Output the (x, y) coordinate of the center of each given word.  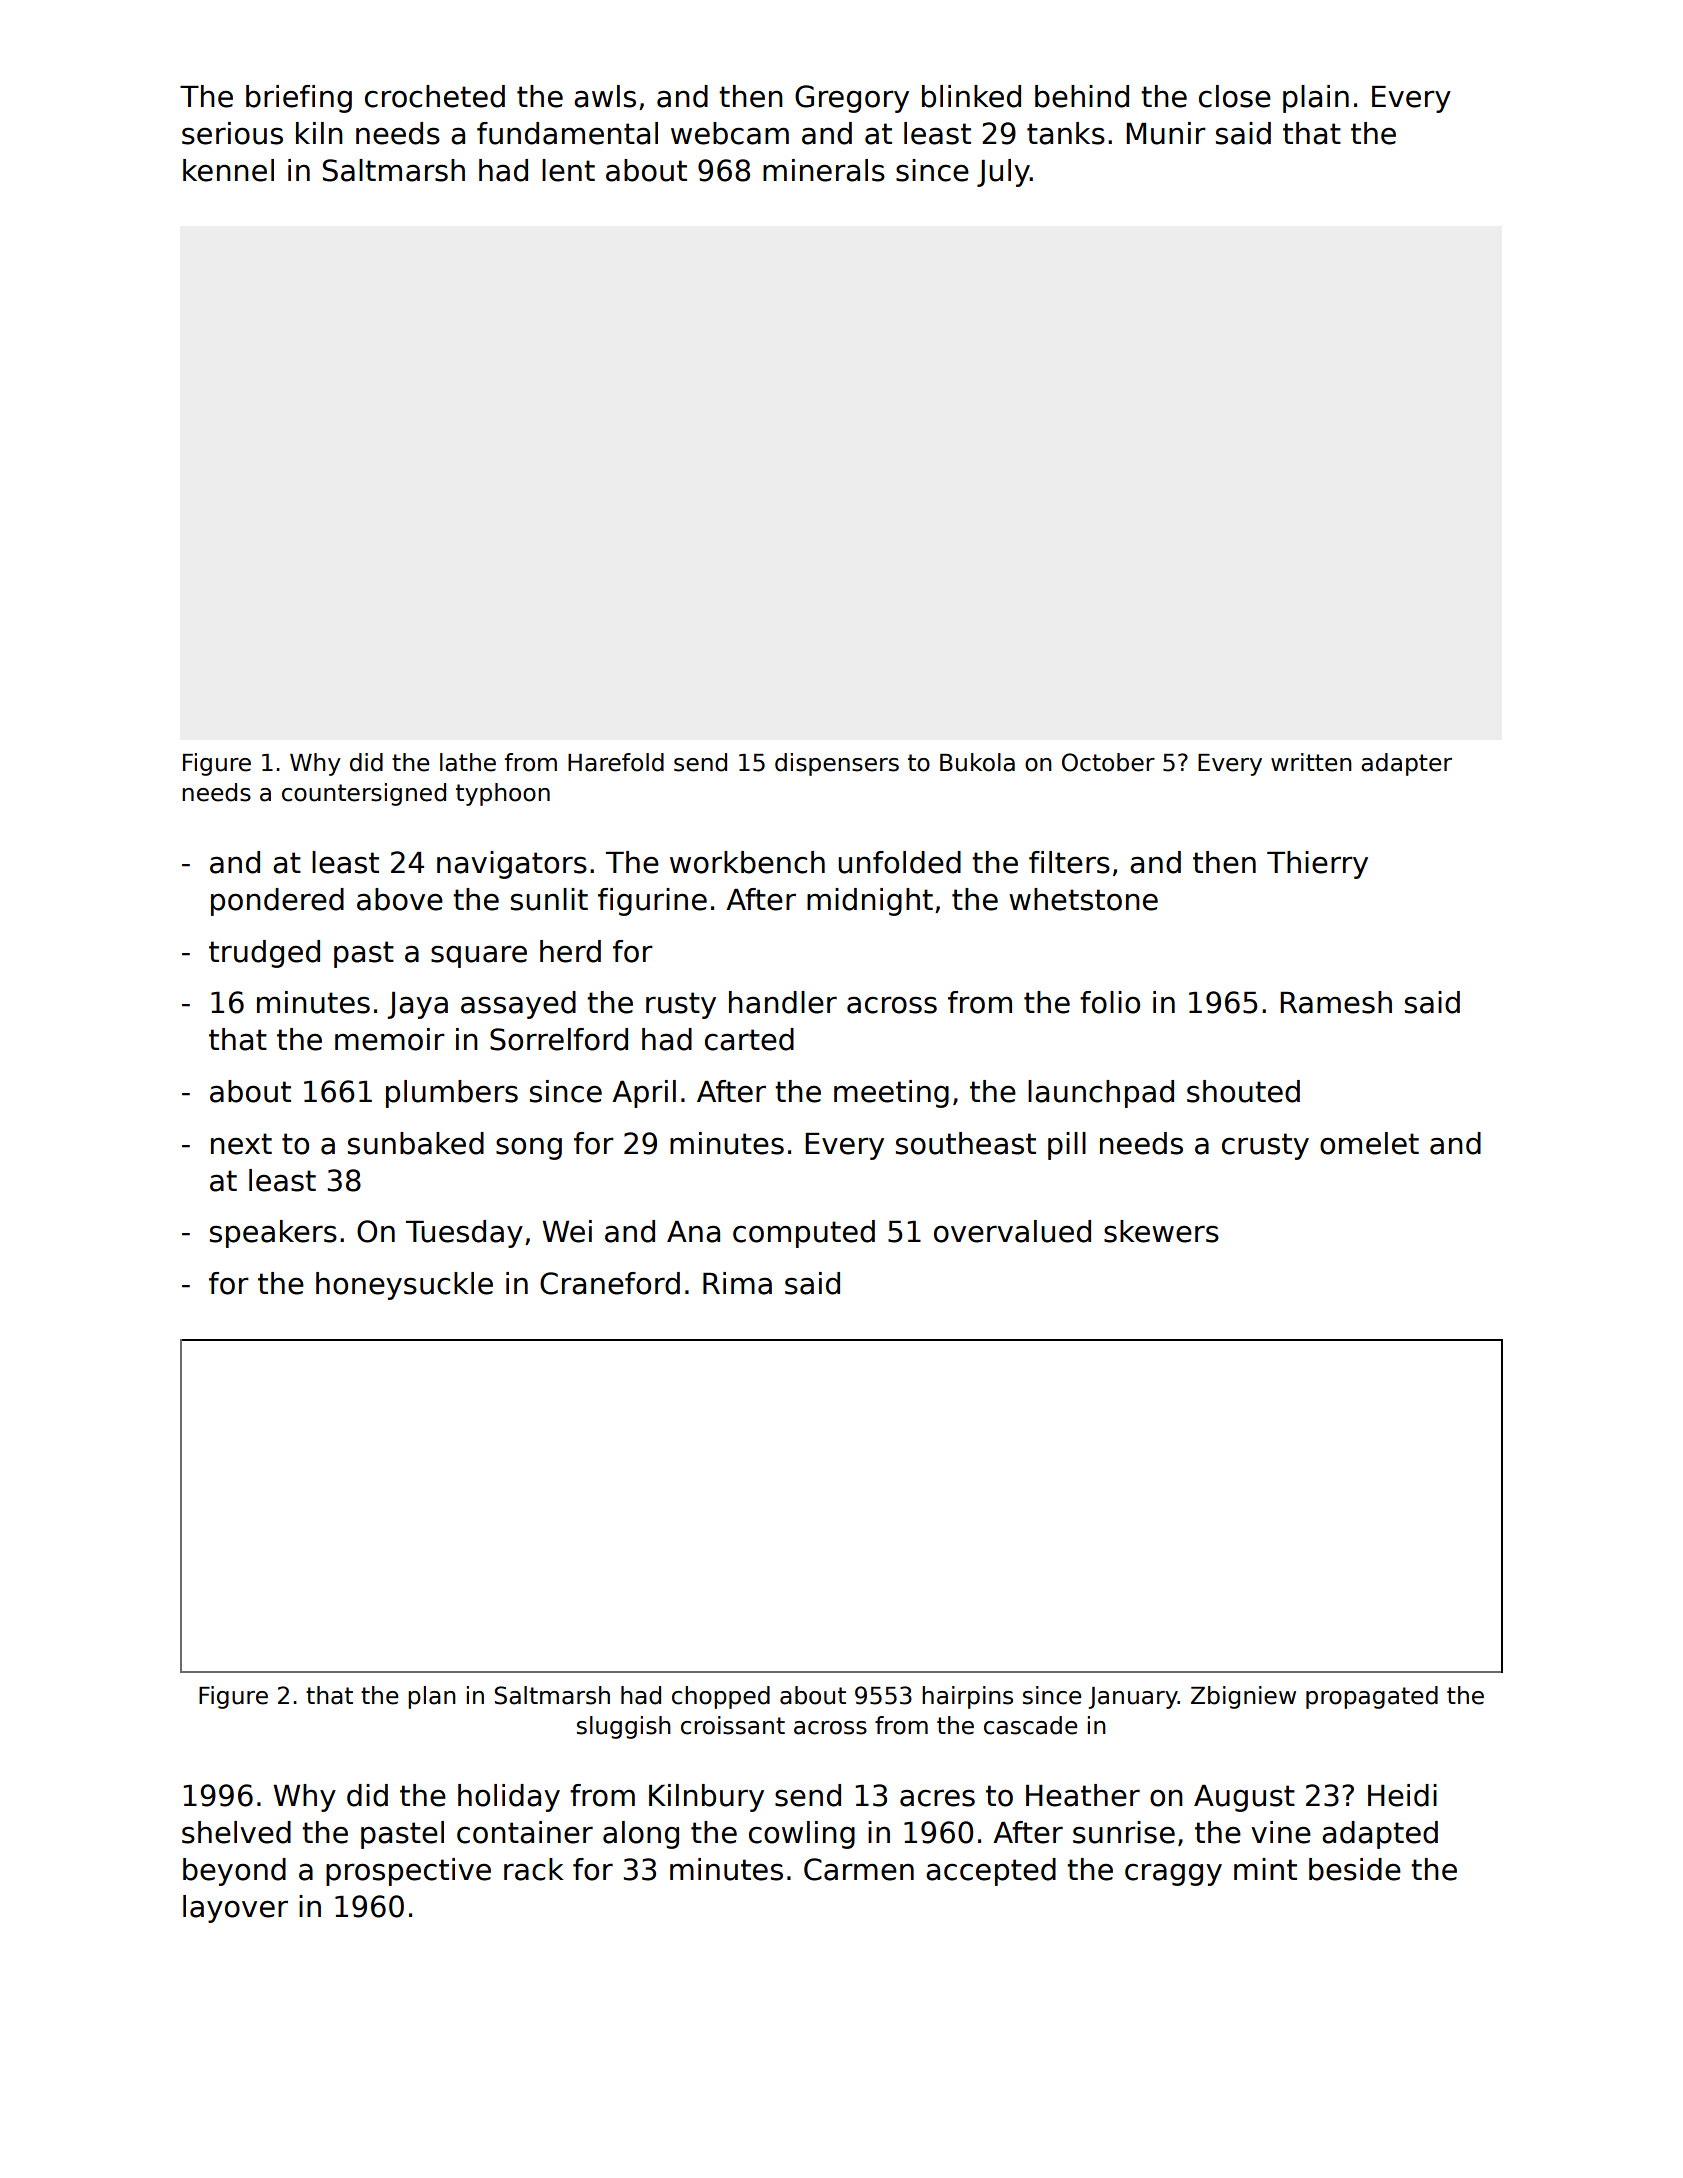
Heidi (1402, 1795)
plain (1316, 99)
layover (235, 1909)
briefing (299, 99)
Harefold (616, 762)
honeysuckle (404, 1286)
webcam (730, 133)
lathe (468, 762)
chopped (721, 1697)
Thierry (1317, 865)
